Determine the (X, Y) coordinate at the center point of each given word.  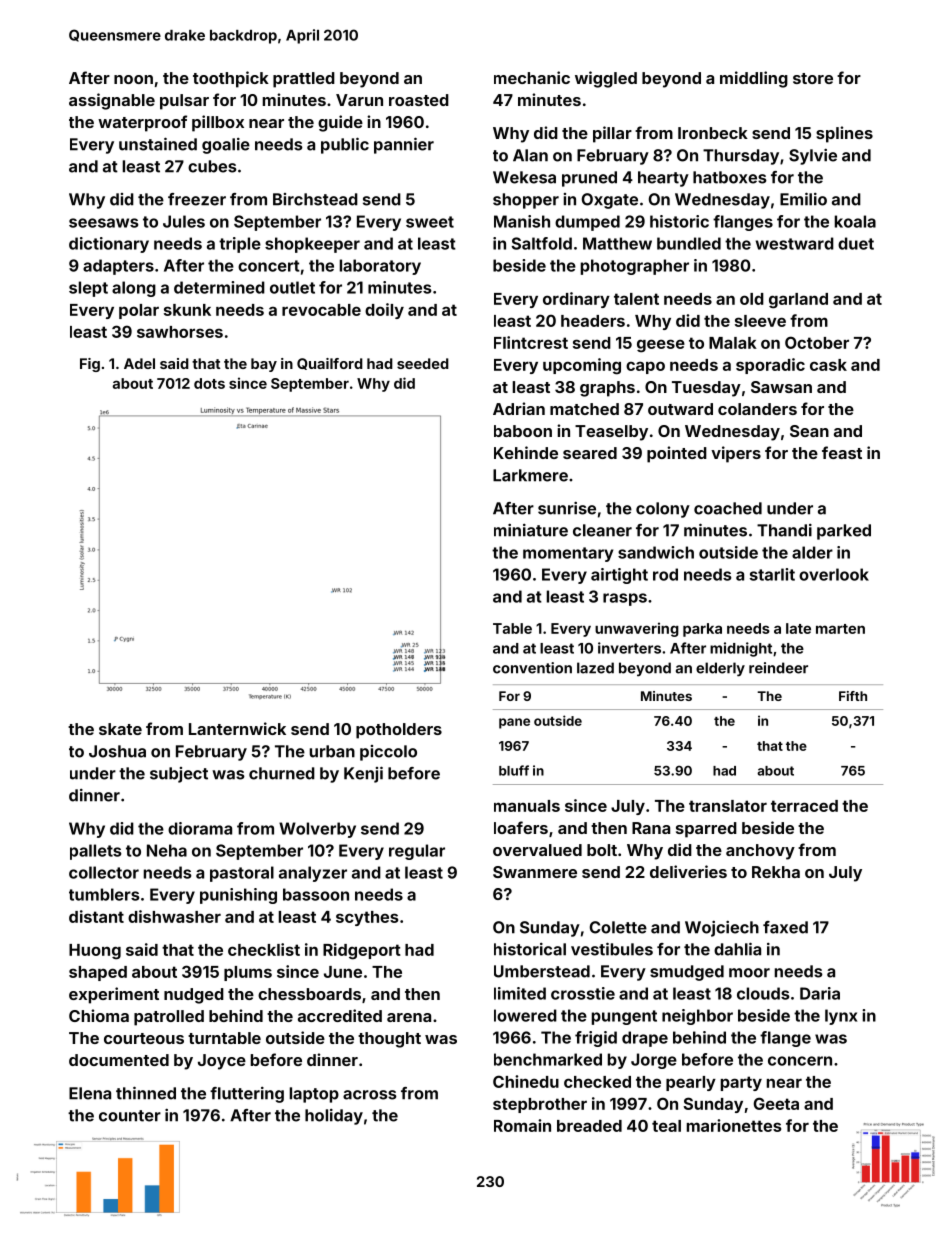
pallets (96, 852)
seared (590, 453)
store (813, 78)
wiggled (606, 79)
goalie (226, 146)
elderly (720, 669)
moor (749, 973)
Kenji (363, 774)
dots (209, 383)
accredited (340, 1015)
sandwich (656, 552)
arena (409, 1017)
